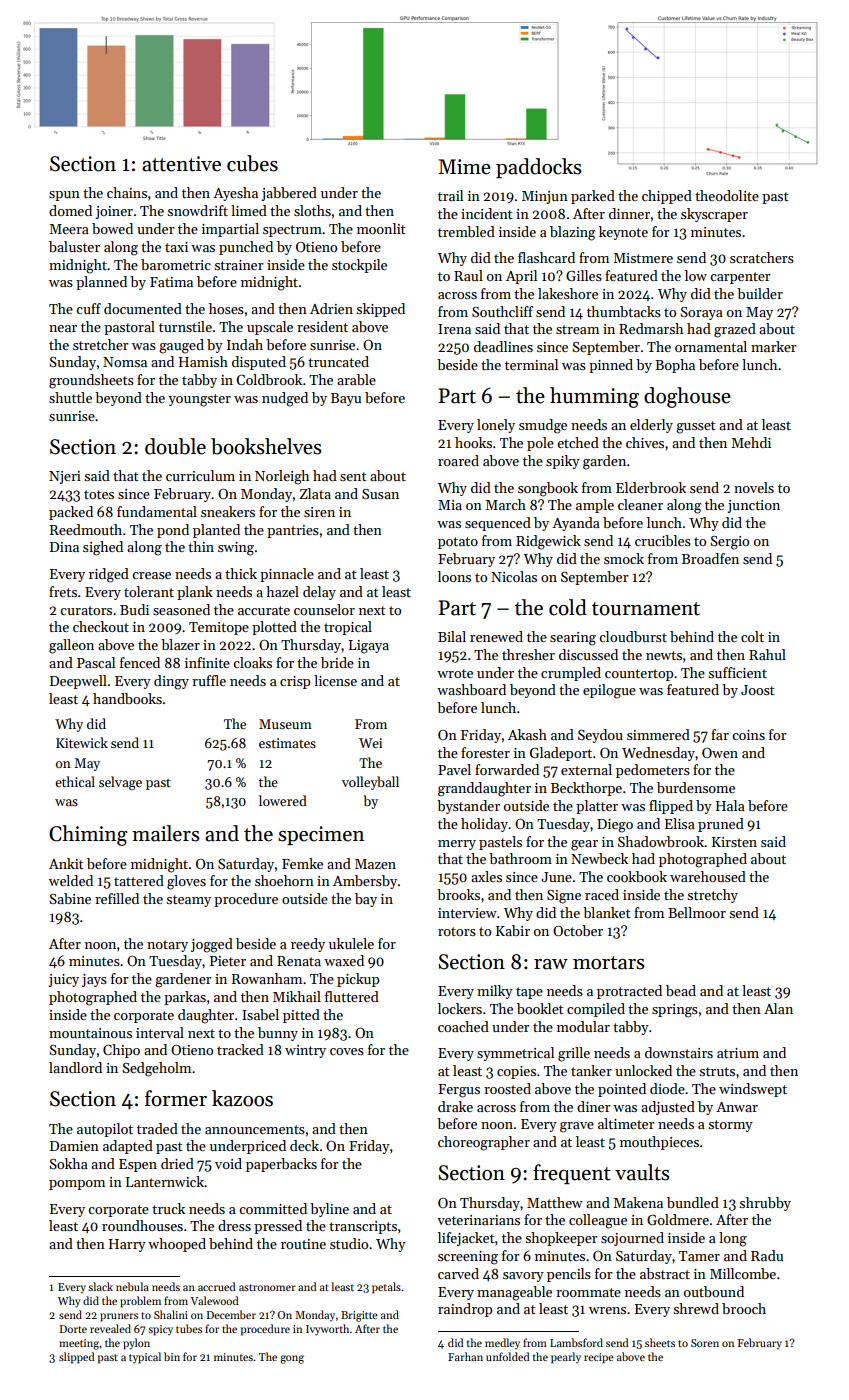 The width and height of the screenshot is (849, 1400). Describe the element at coordinates (74, 1146) in the screenshot. I see `Damien` at that location.
